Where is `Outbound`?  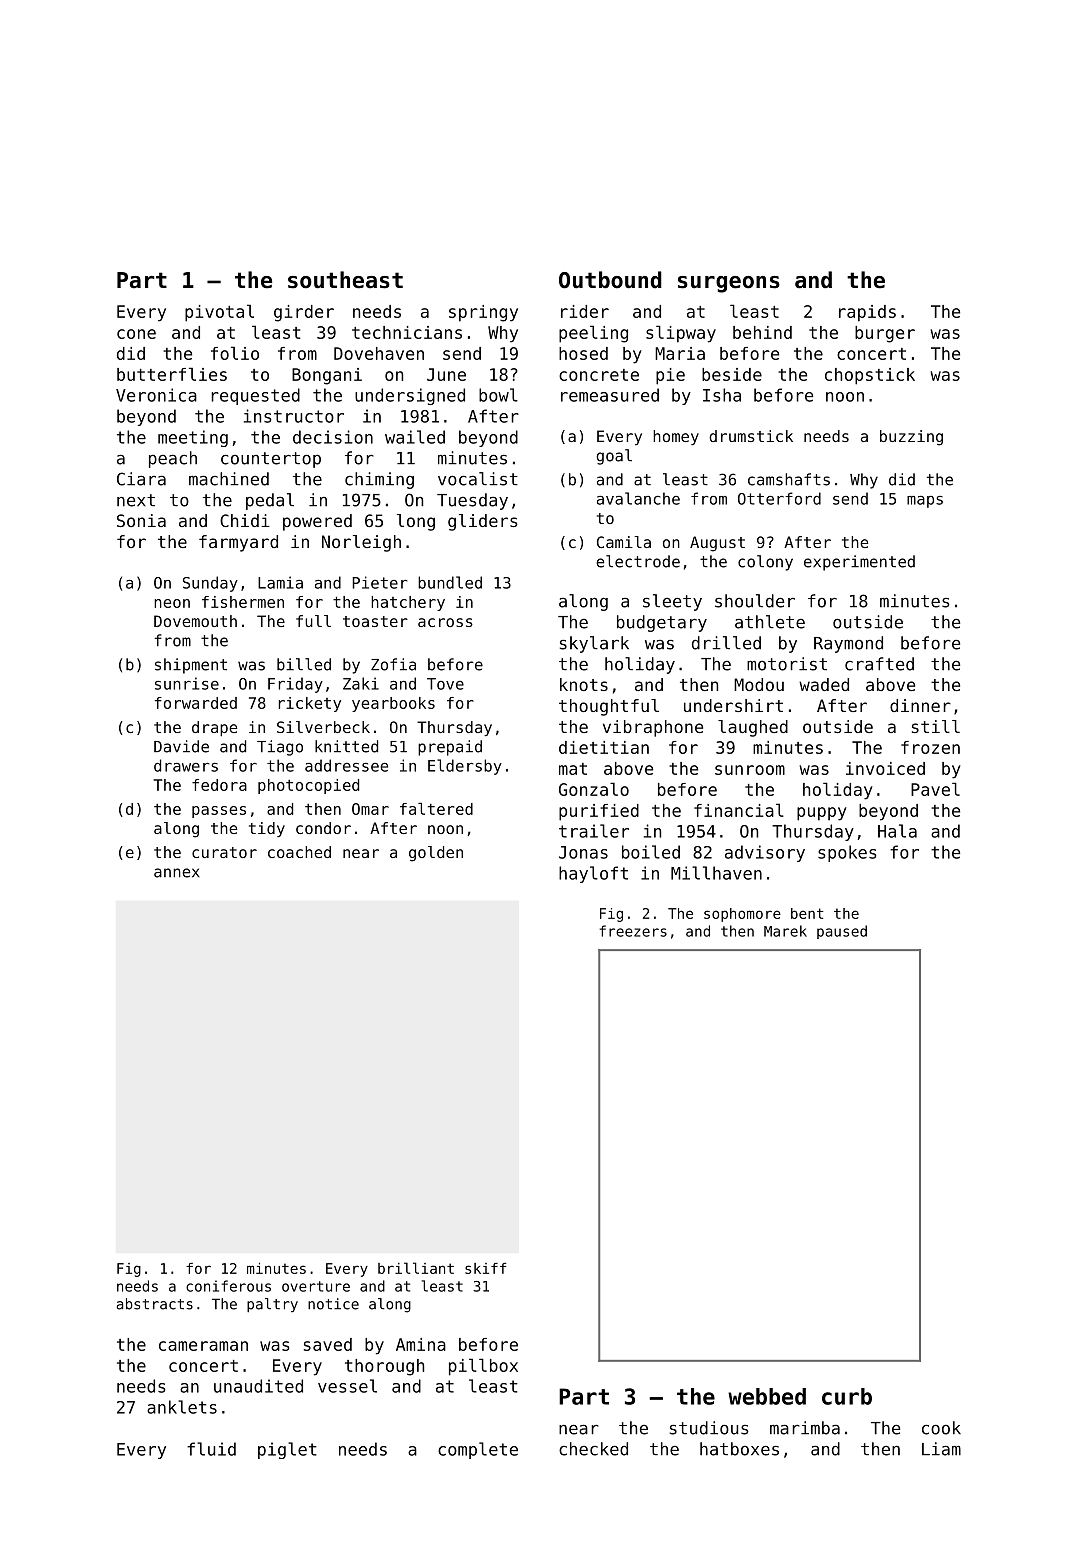
Outbound is located at coordinates (610, 280).
